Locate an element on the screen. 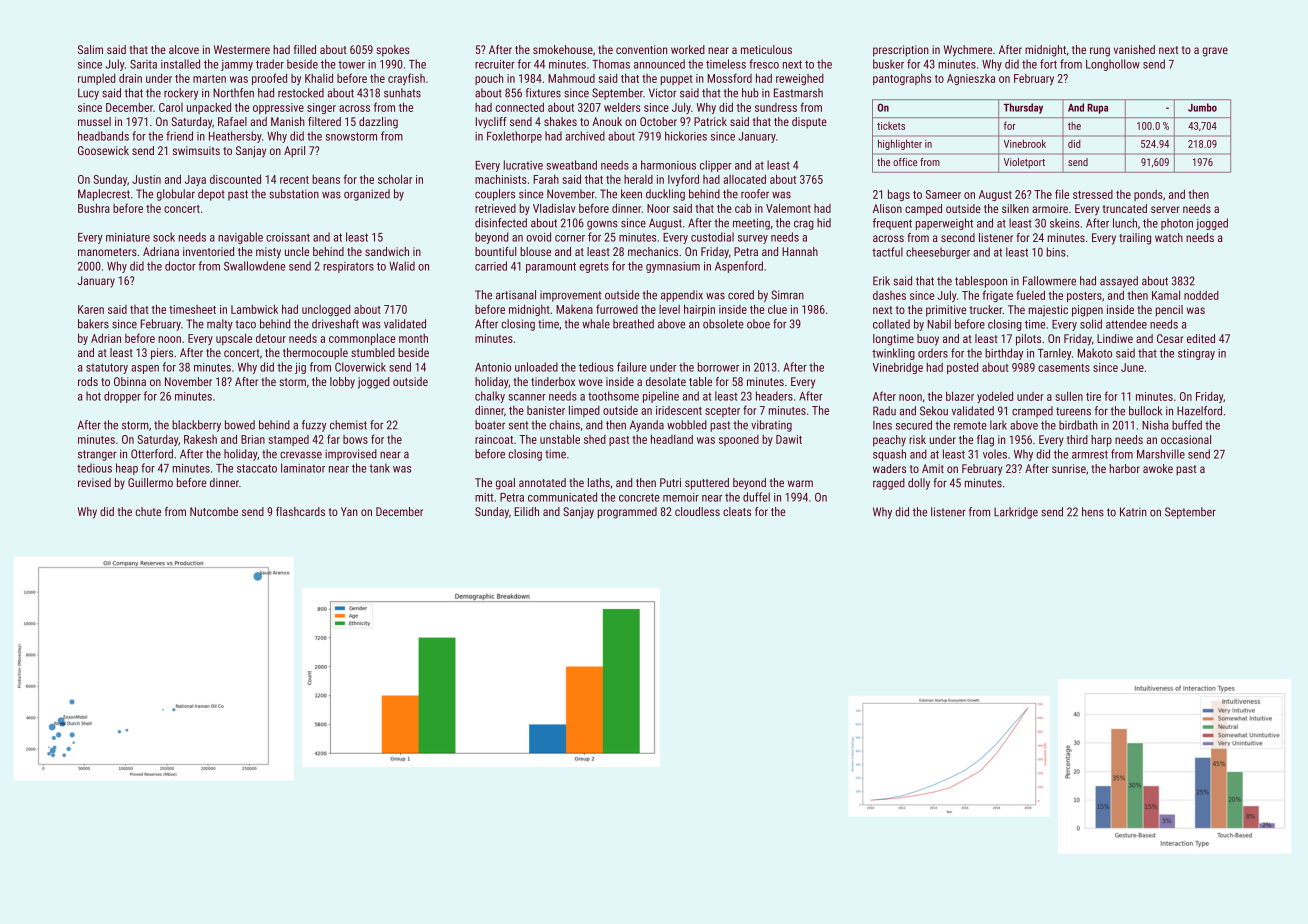 This screenshot has width=1308, height=924. Lucy is located at coordinates (88, 94).
